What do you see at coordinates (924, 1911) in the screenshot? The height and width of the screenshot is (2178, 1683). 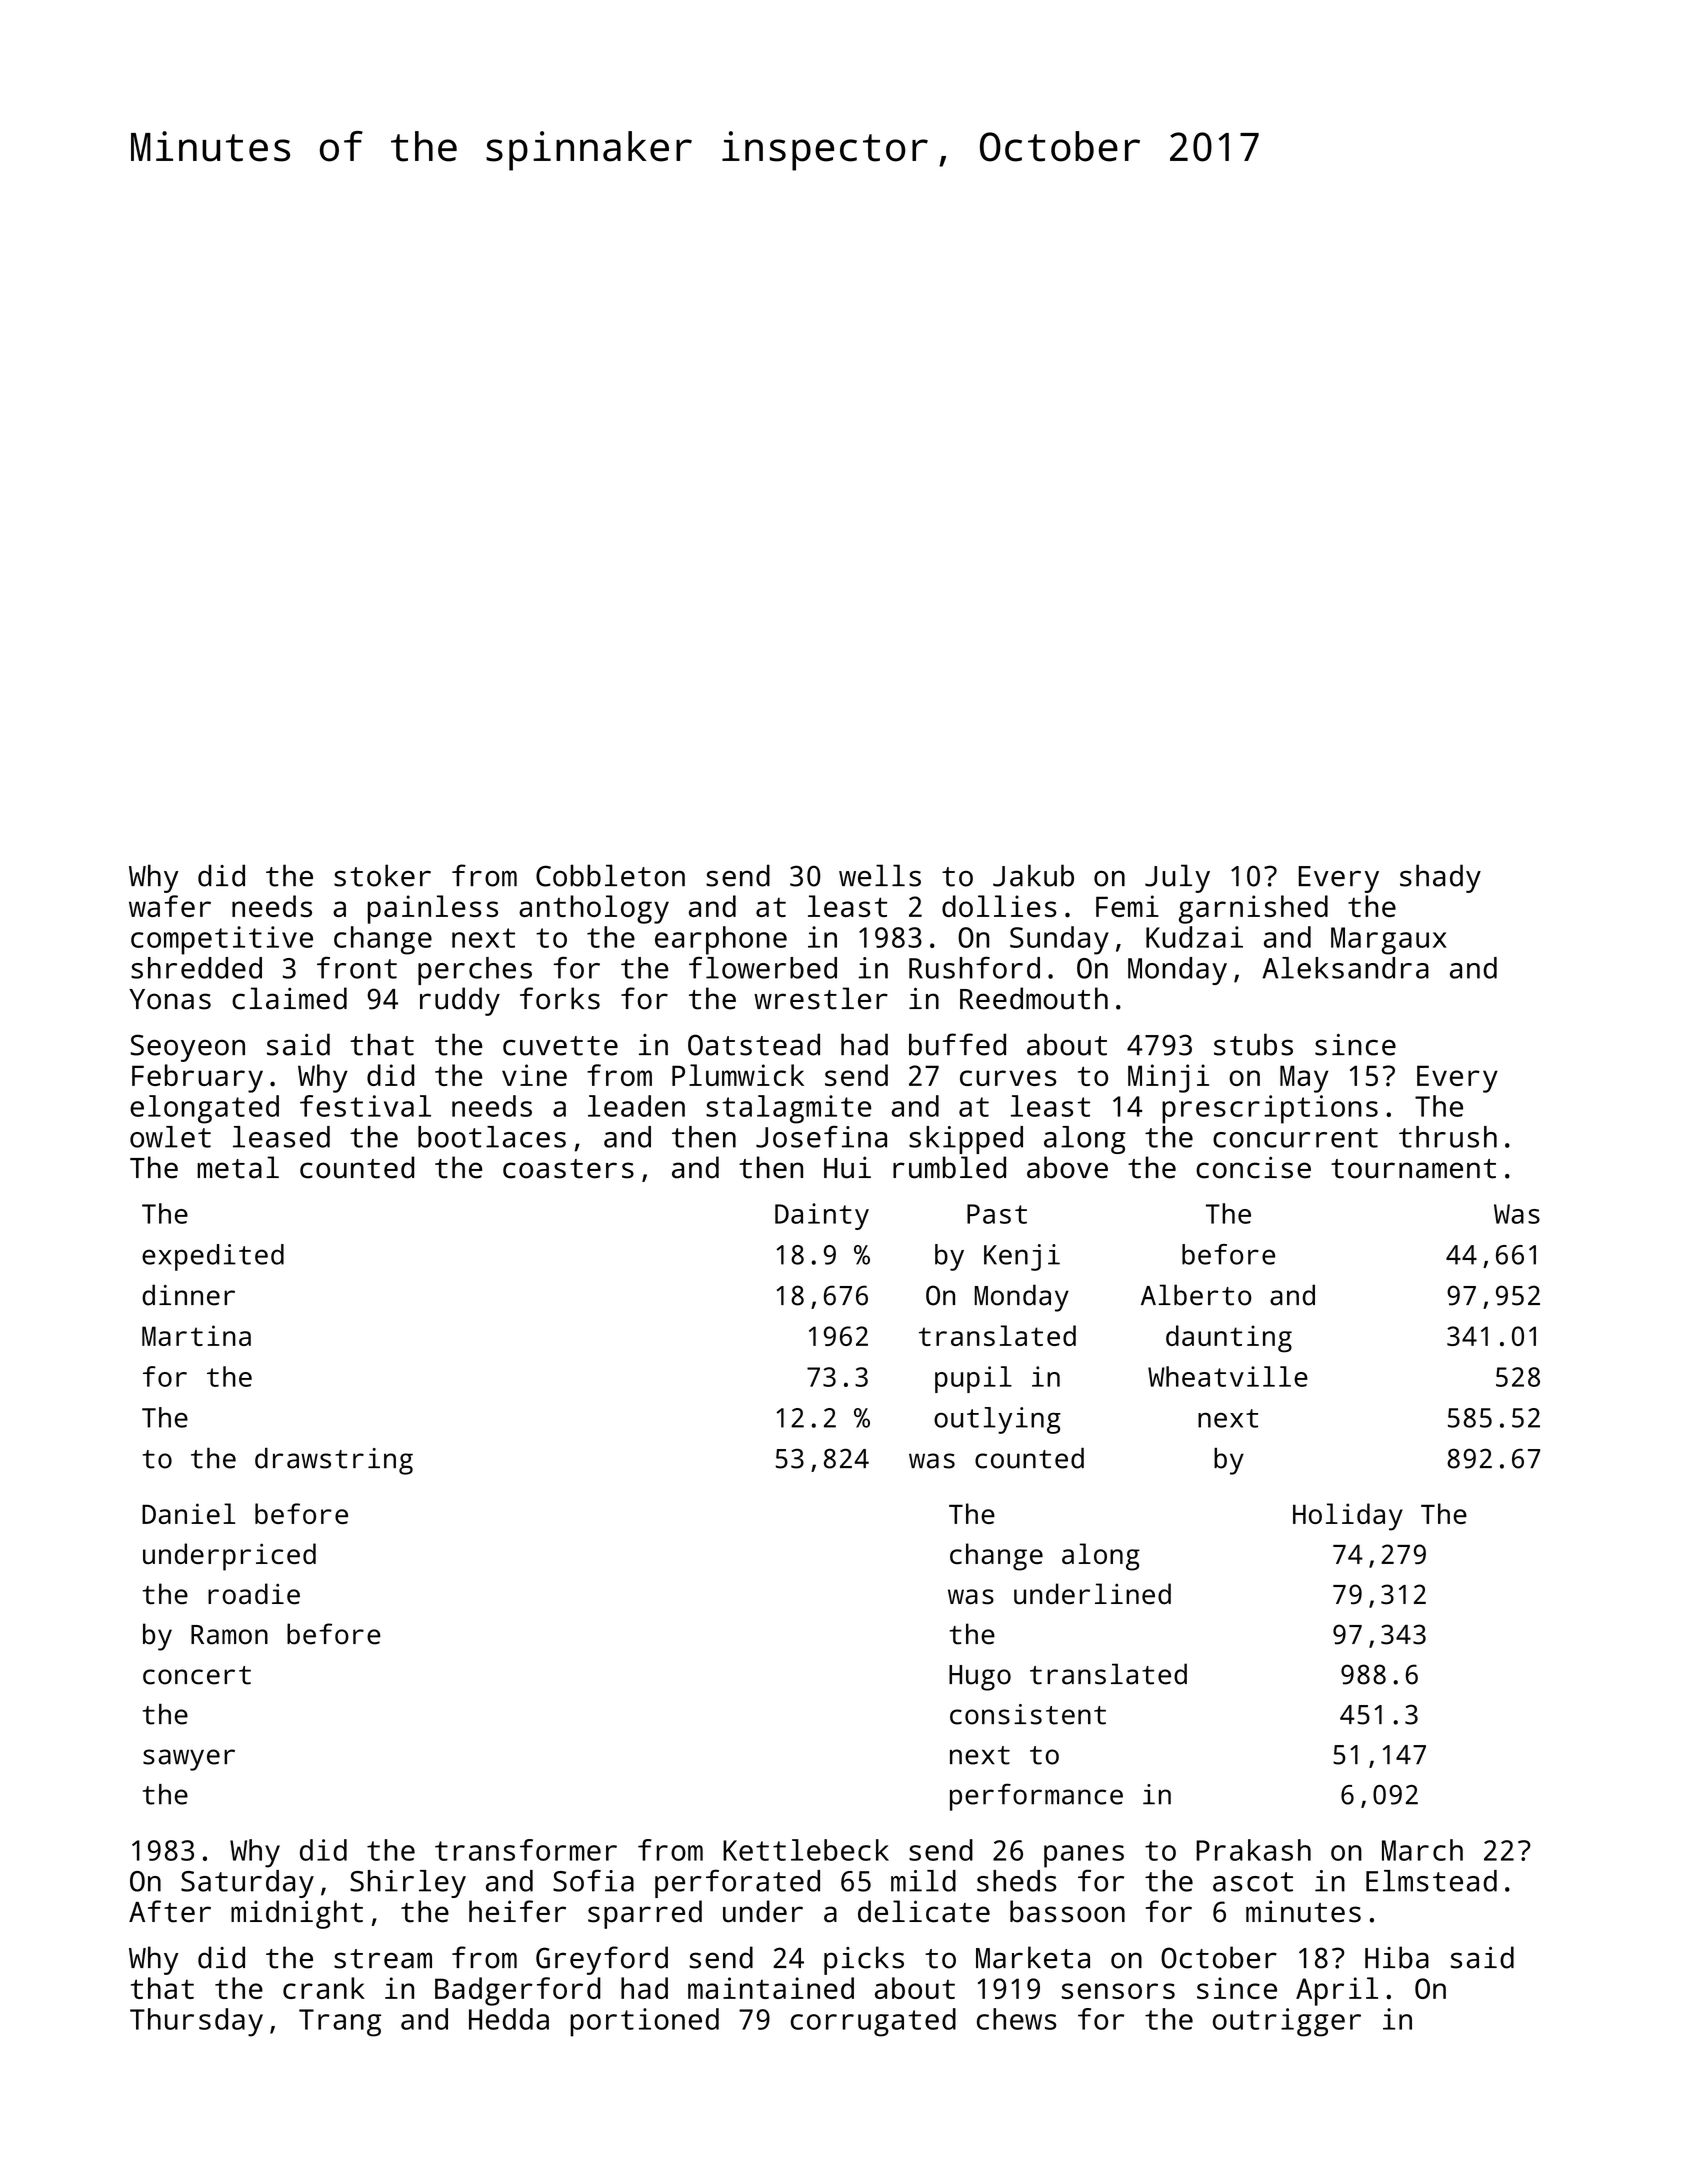 I see `delicate` at bounding box center [924, 1911].
